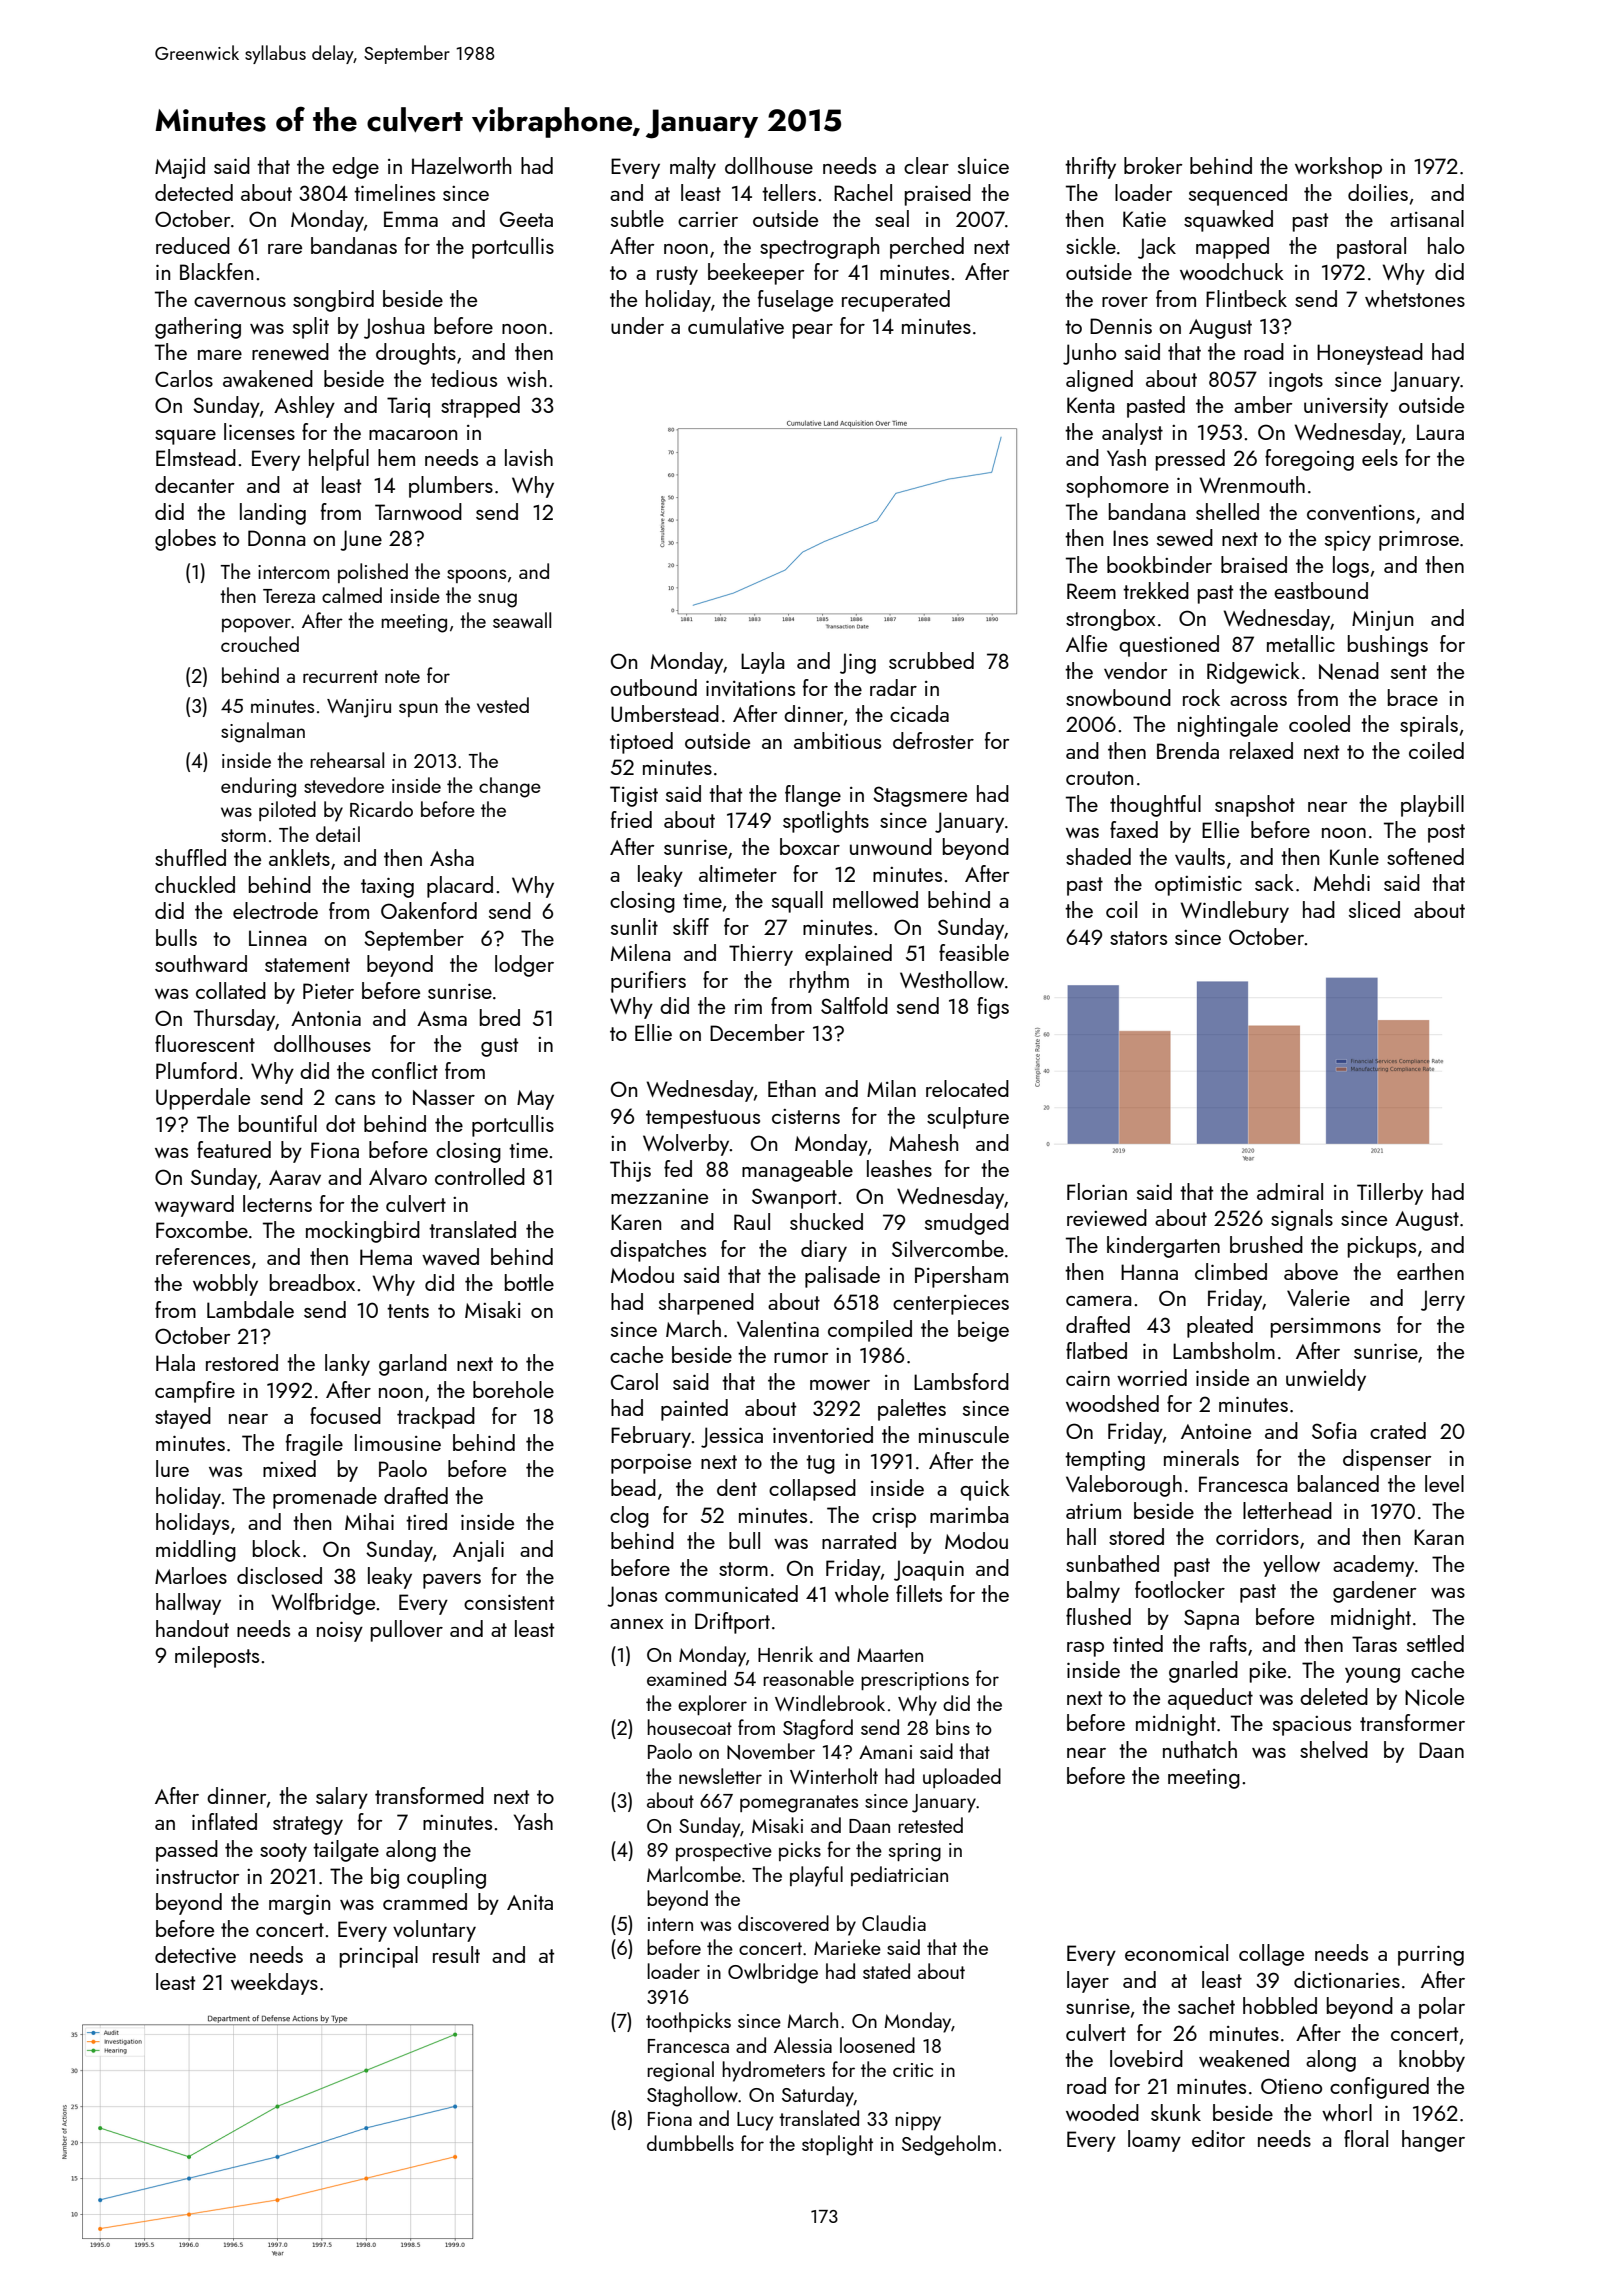 The width and height of the document is (1620, 2292). Describe the element at coordinates (690, 2143) in the document. I see `dumbbells` at that location.
